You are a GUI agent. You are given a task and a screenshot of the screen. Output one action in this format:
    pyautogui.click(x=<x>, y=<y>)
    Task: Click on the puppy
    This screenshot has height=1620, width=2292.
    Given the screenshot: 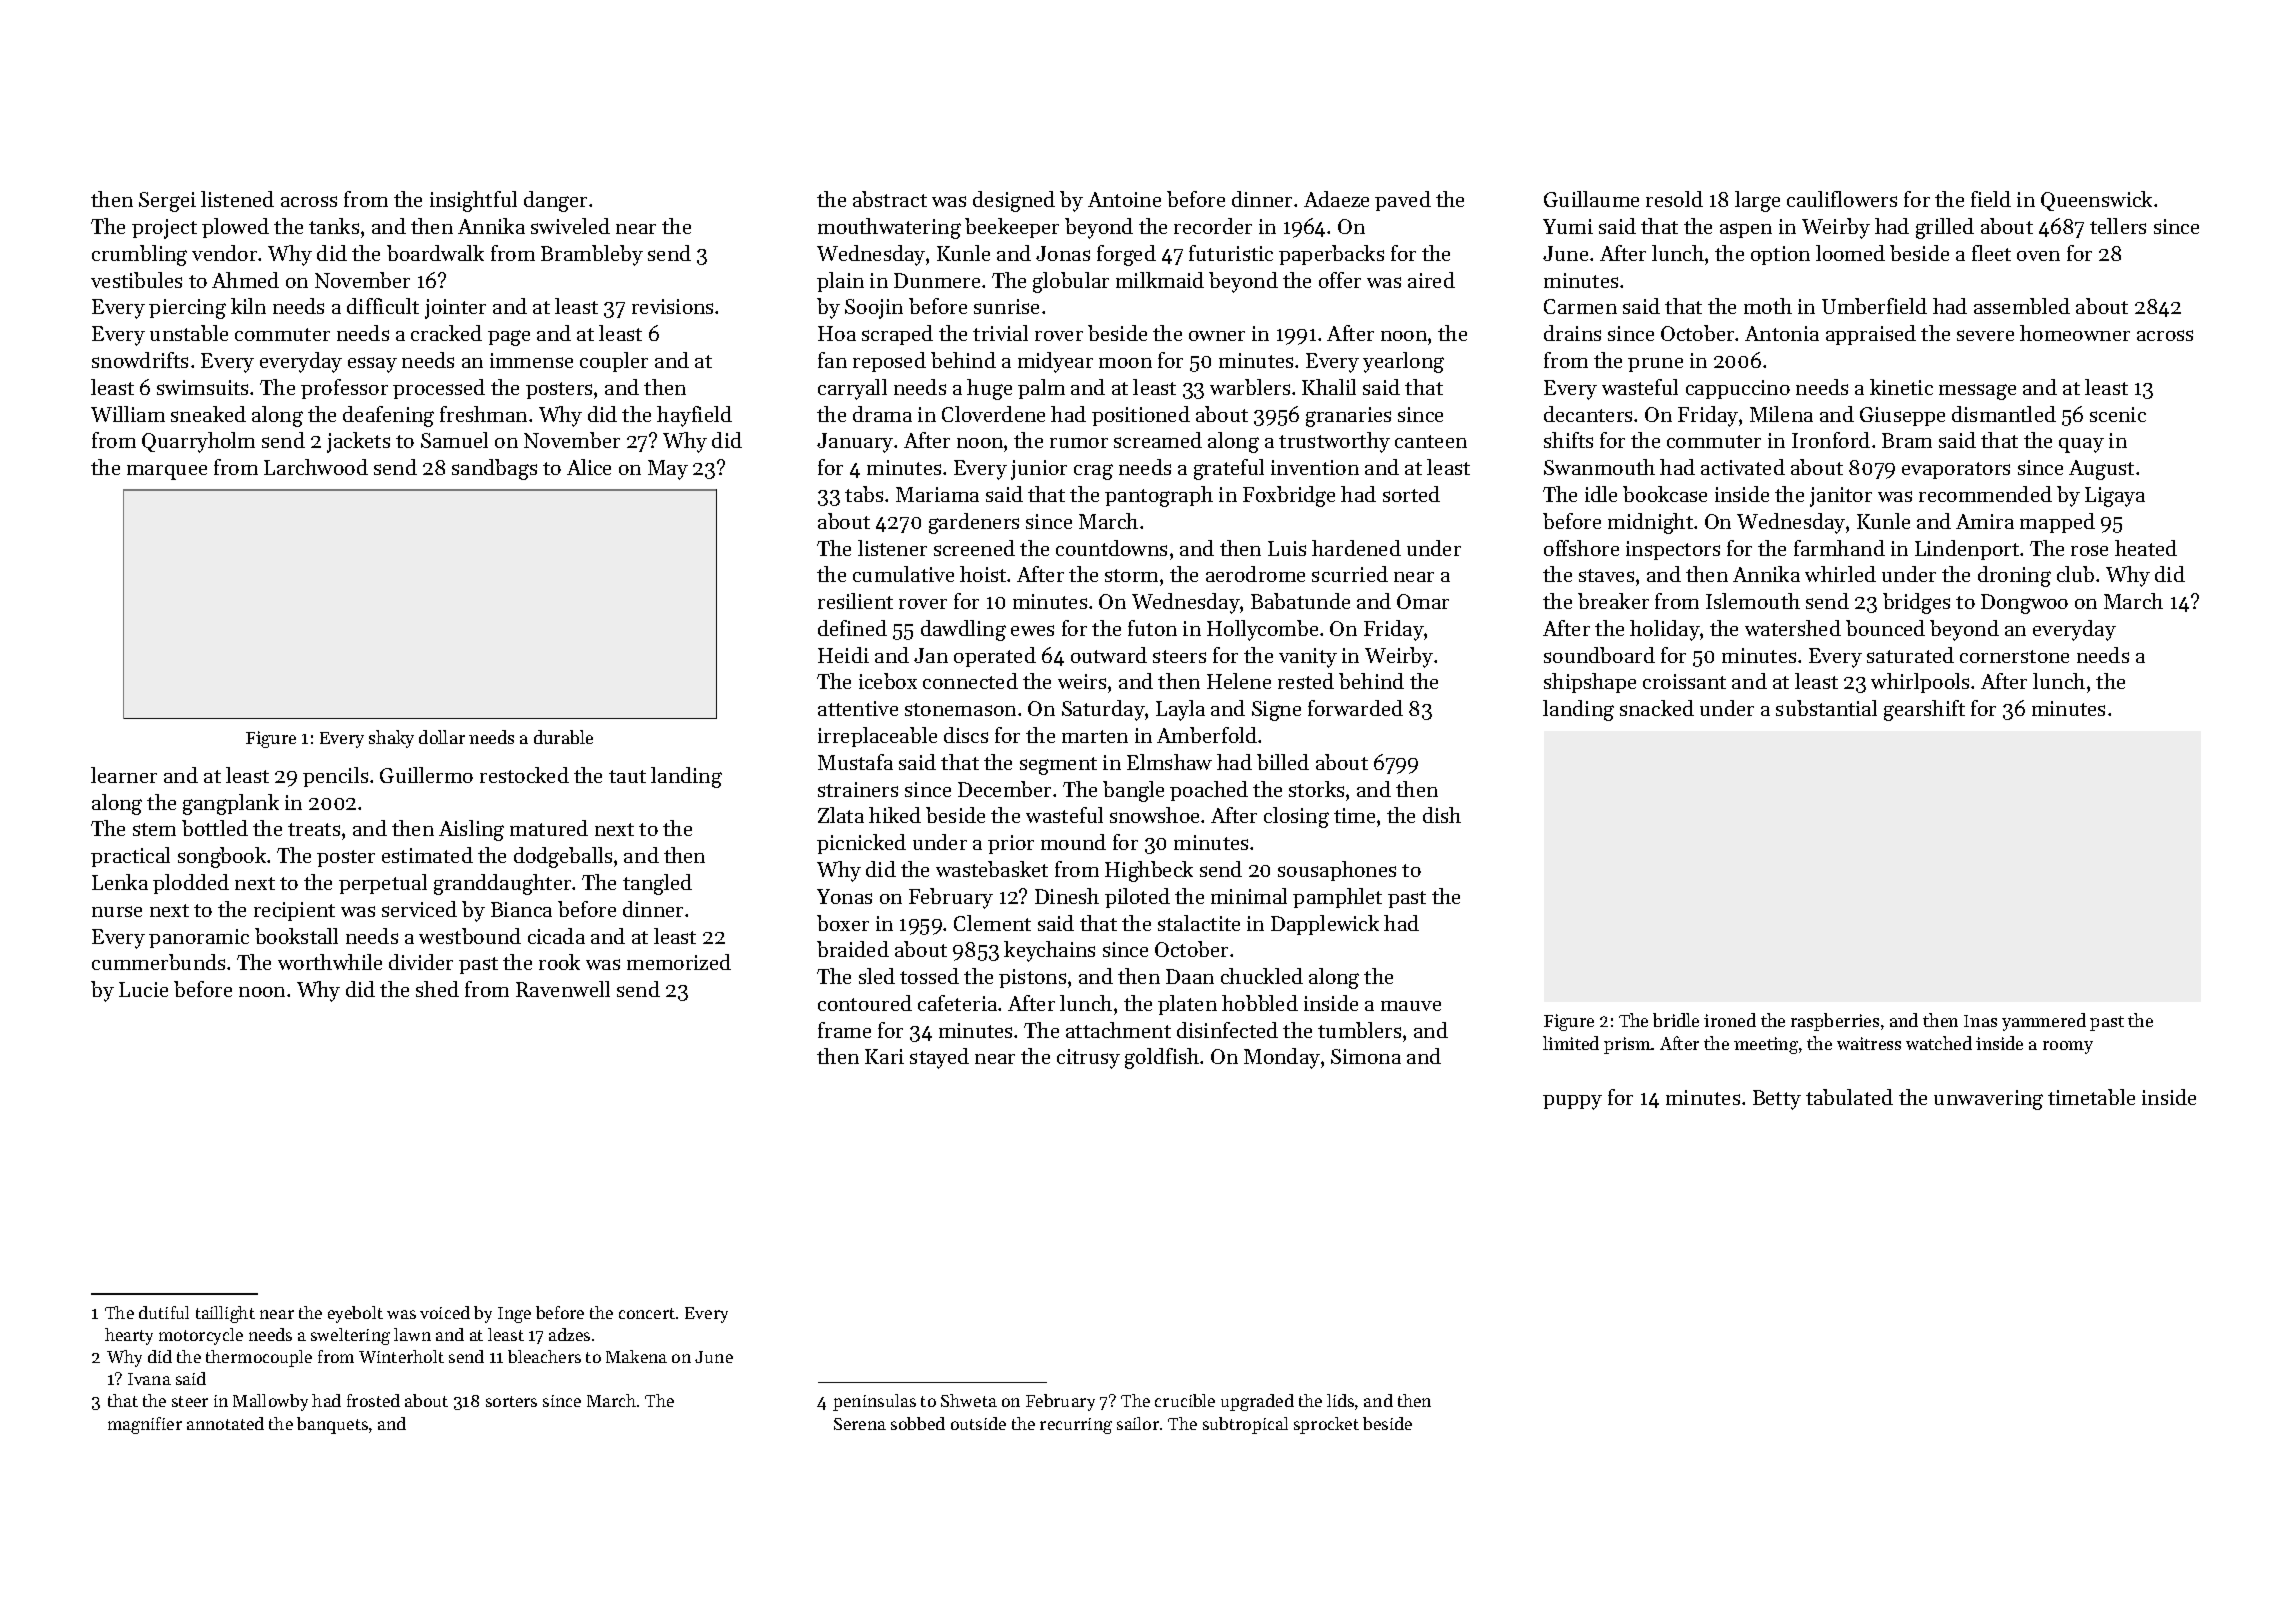 What is the action you would take?
    pyautogui.click(x=1572, y=1102)
